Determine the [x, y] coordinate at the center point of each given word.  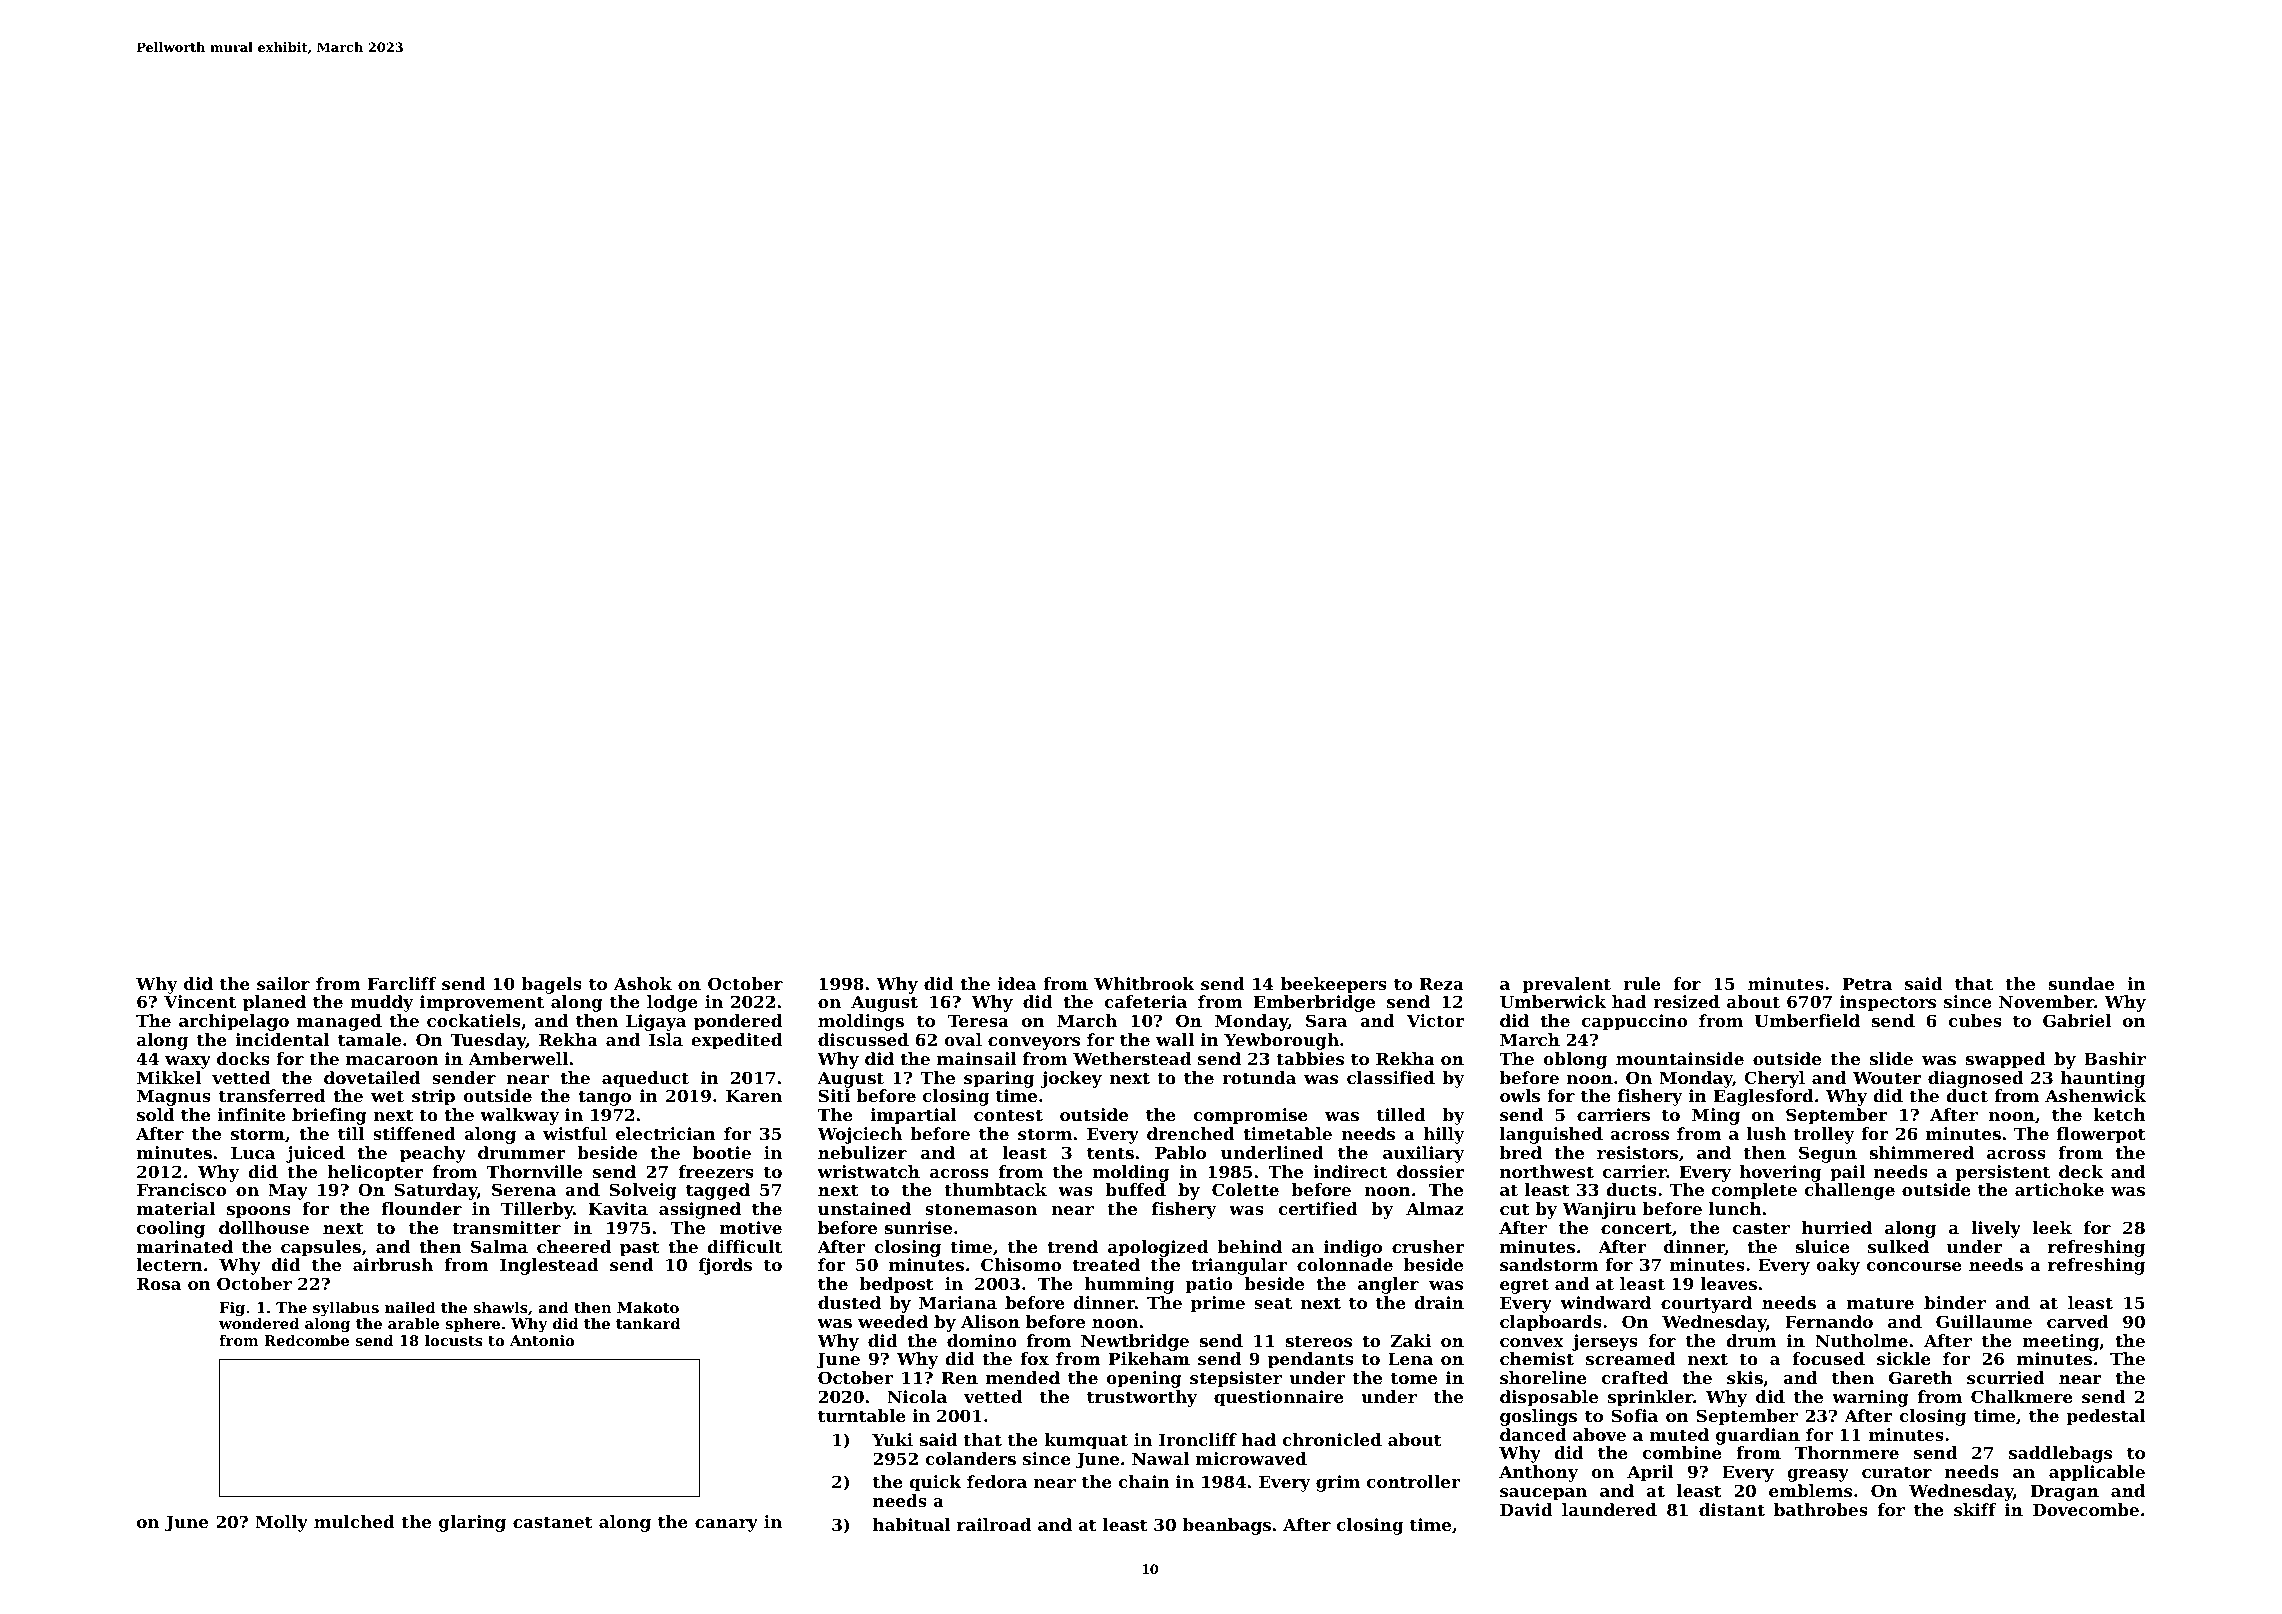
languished [1551, 1135]
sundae [2081, 983]
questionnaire [1279, 1398]
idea [1016, 983]
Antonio [542, 1340]
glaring [472, 1523]
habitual [912, 1524]
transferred [272, 1095]
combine [1682, 1452]
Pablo [1180, 1152]
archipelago [234, 1022]
